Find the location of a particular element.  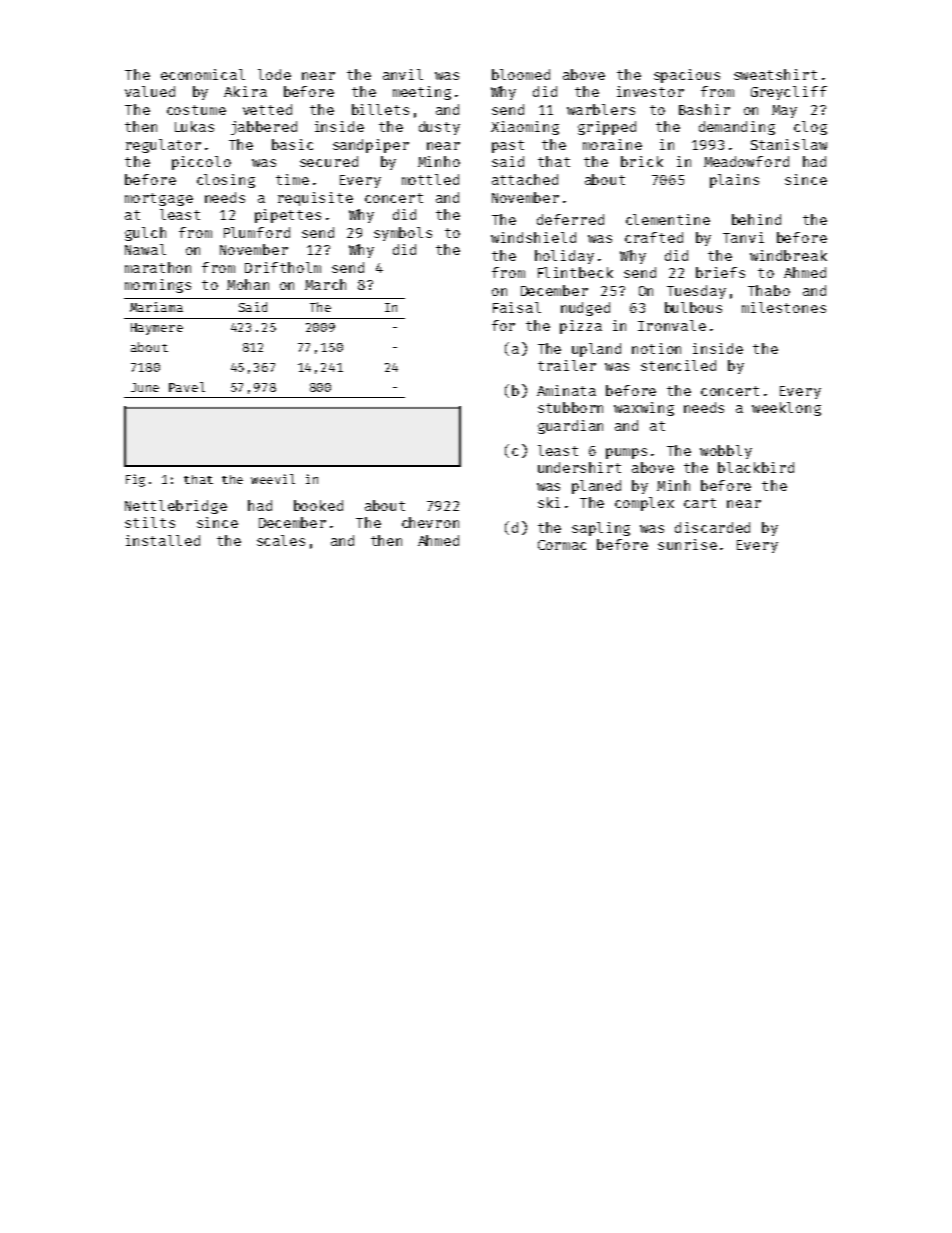

booked is located at coordinates (318, 505).
